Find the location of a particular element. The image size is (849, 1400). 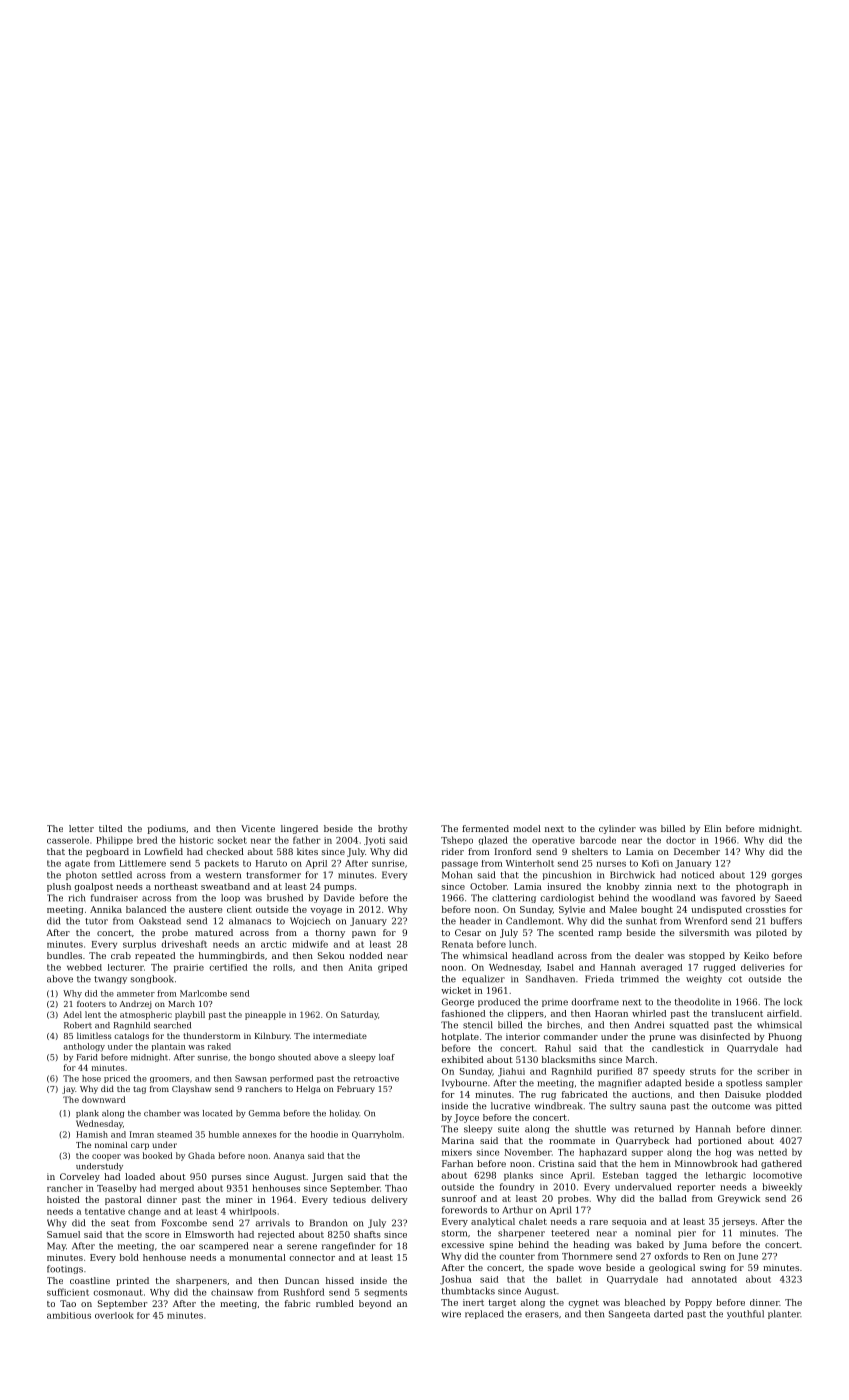

model is located at coordinates (527, 828).
